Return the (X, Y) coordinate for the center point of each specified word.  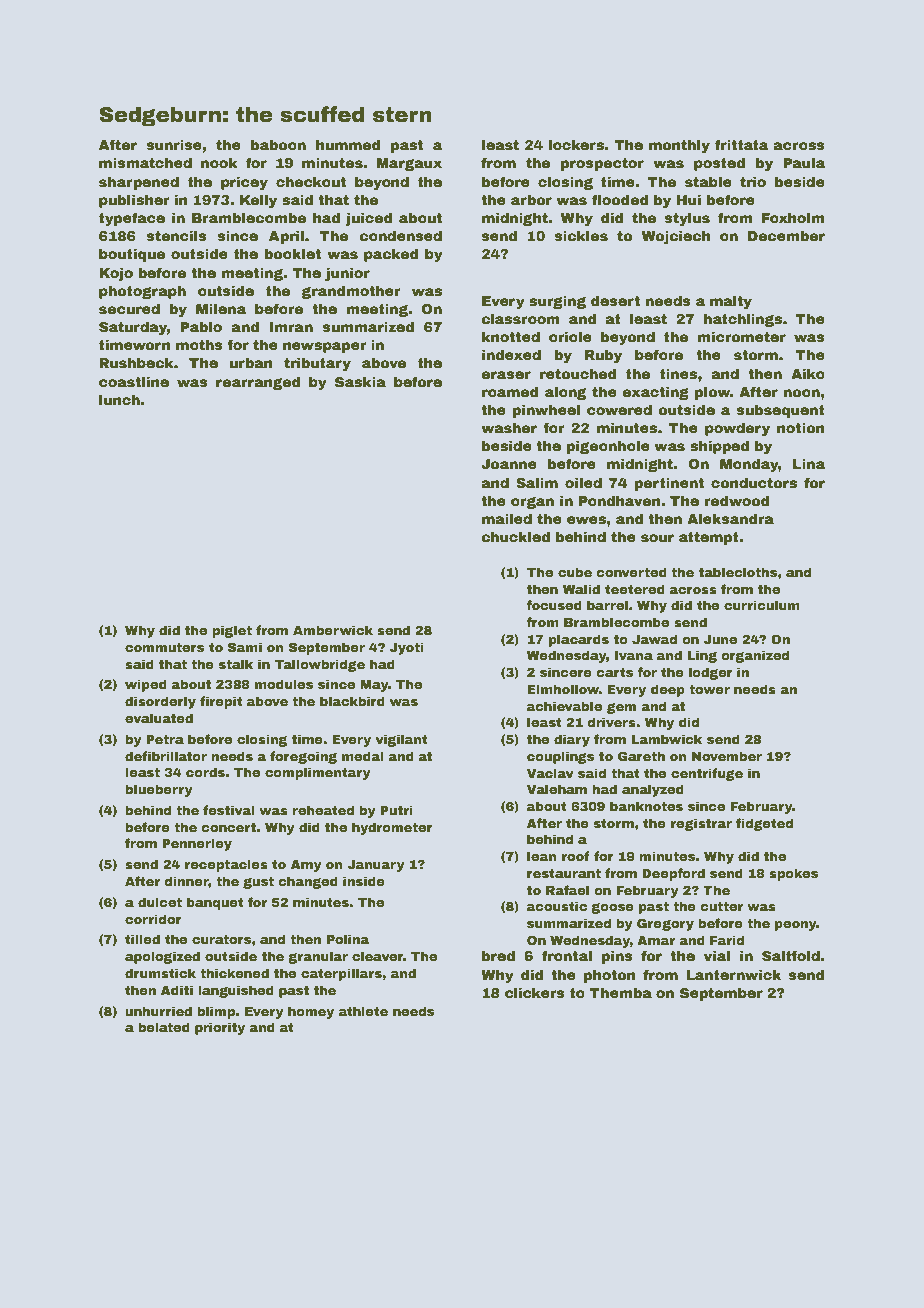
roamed (510, 391)
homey (311, 1012)
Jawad (654, 639)
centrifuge (707, 774)
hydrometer (392, 828)
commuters (164, 647)
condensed (400, 235)
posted (719, 164)
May (374, 686)
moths (199, 344)
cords (205, 772)
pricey (244, 183)
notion (801, 427)
